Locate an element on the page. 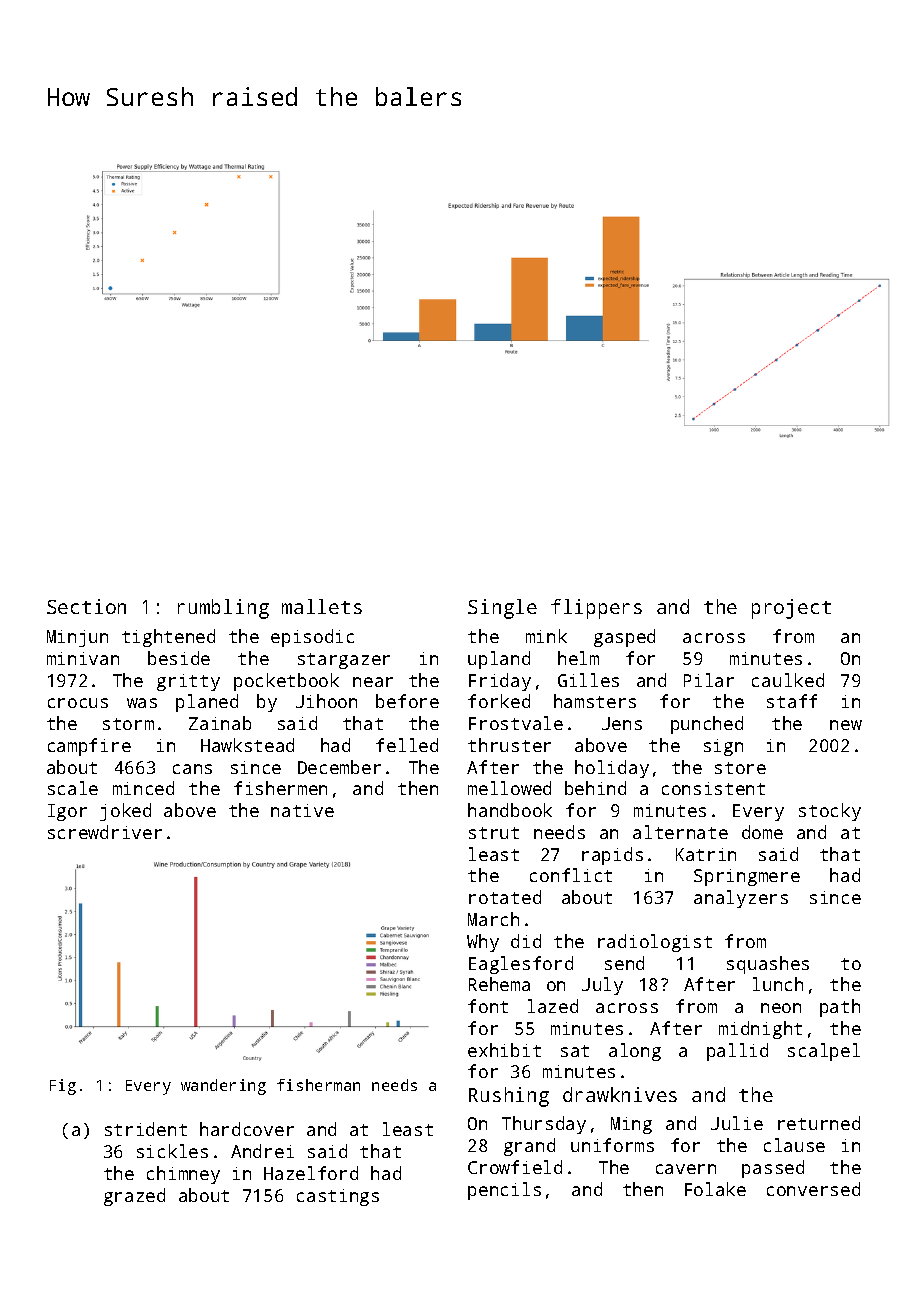 The width and height of the image is (908, 1316). castings is located at coordinates (338, 1197).
